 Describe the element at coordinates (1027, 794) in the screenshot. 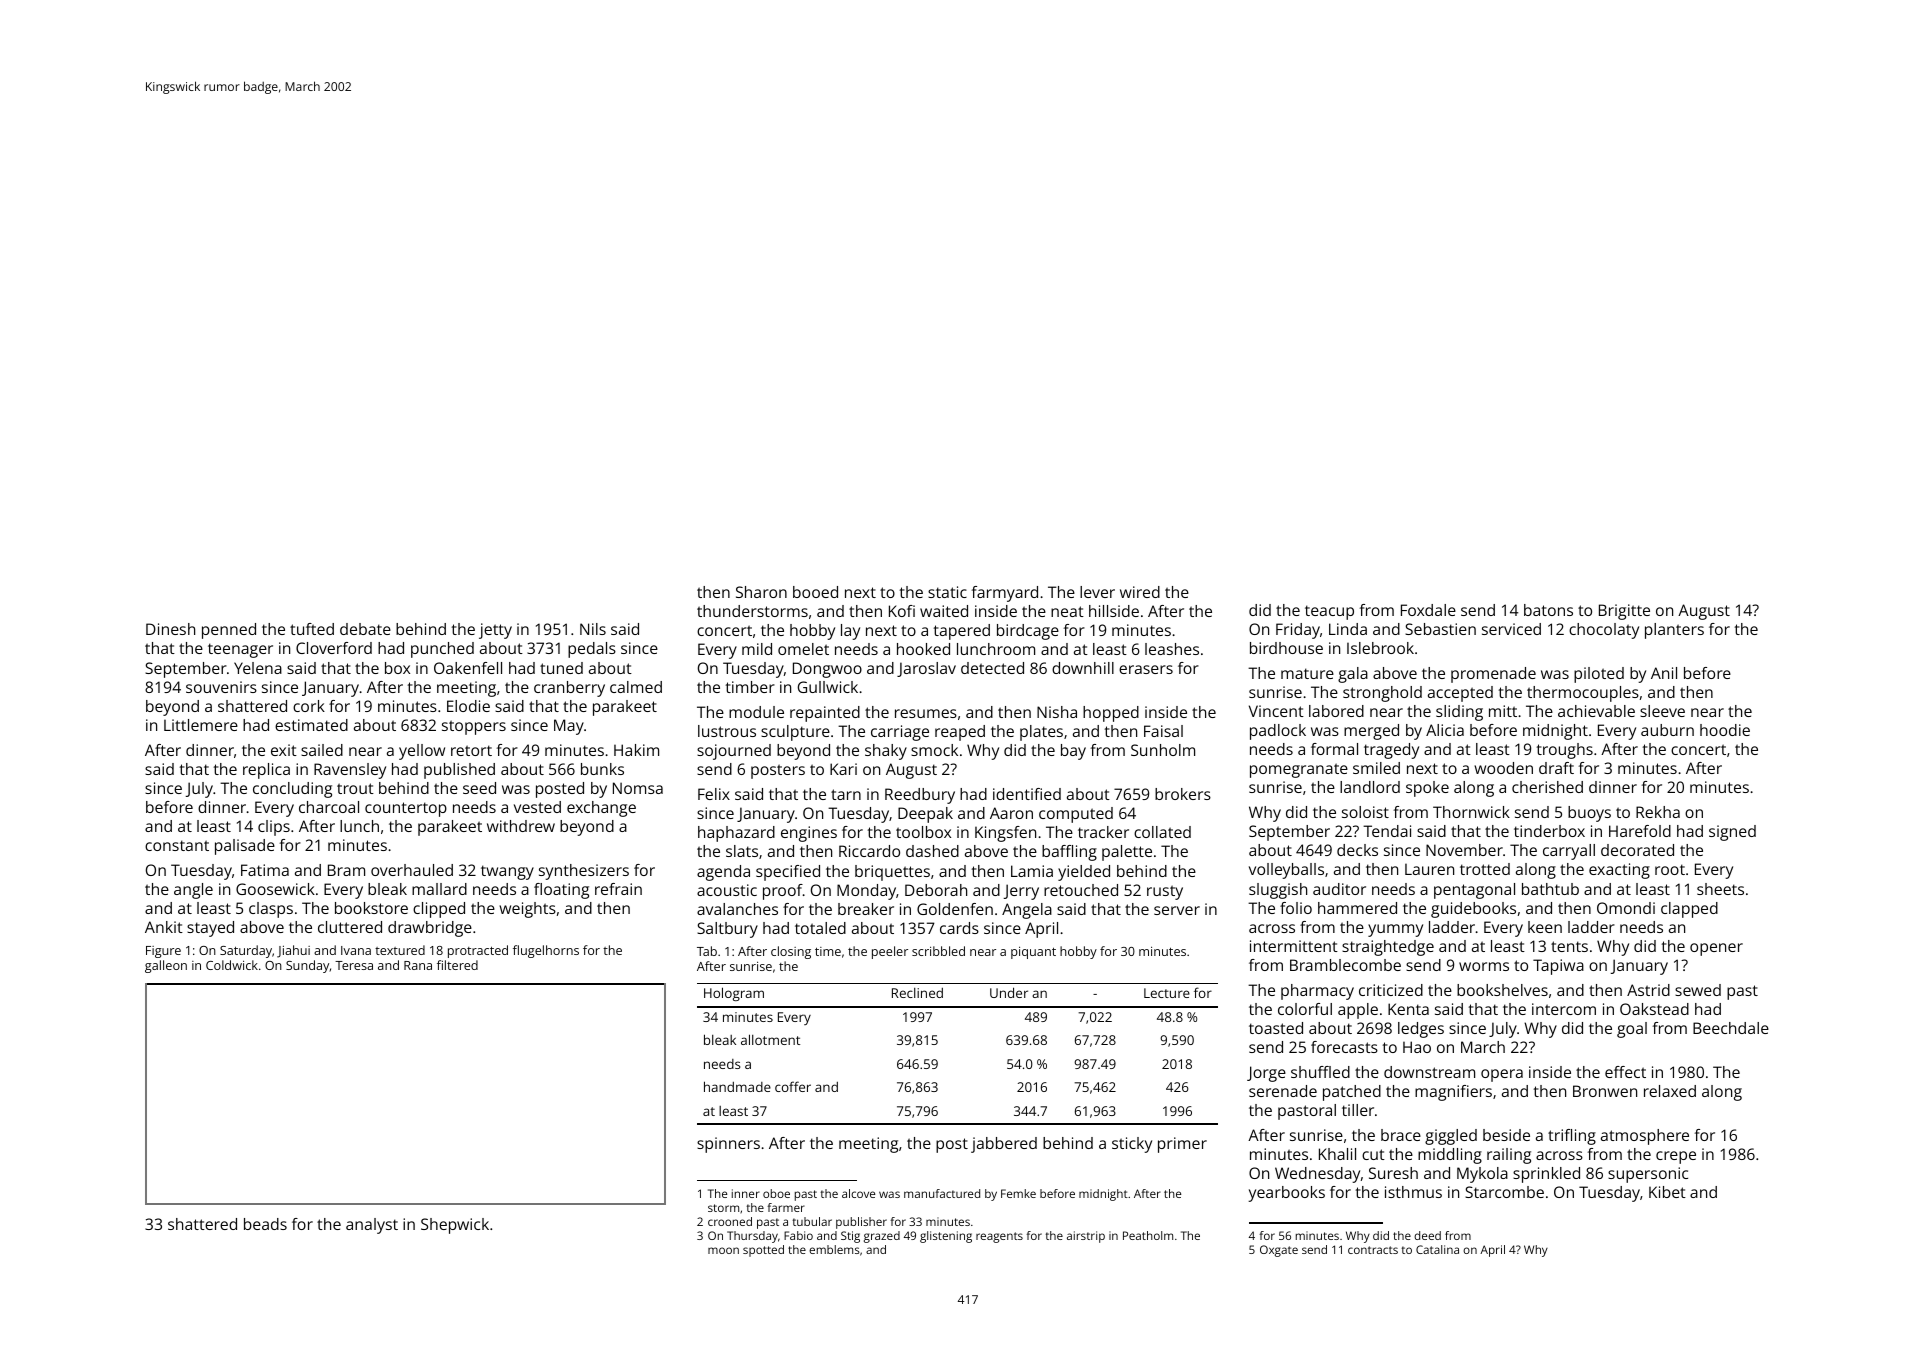

I see `identified` at that location.
